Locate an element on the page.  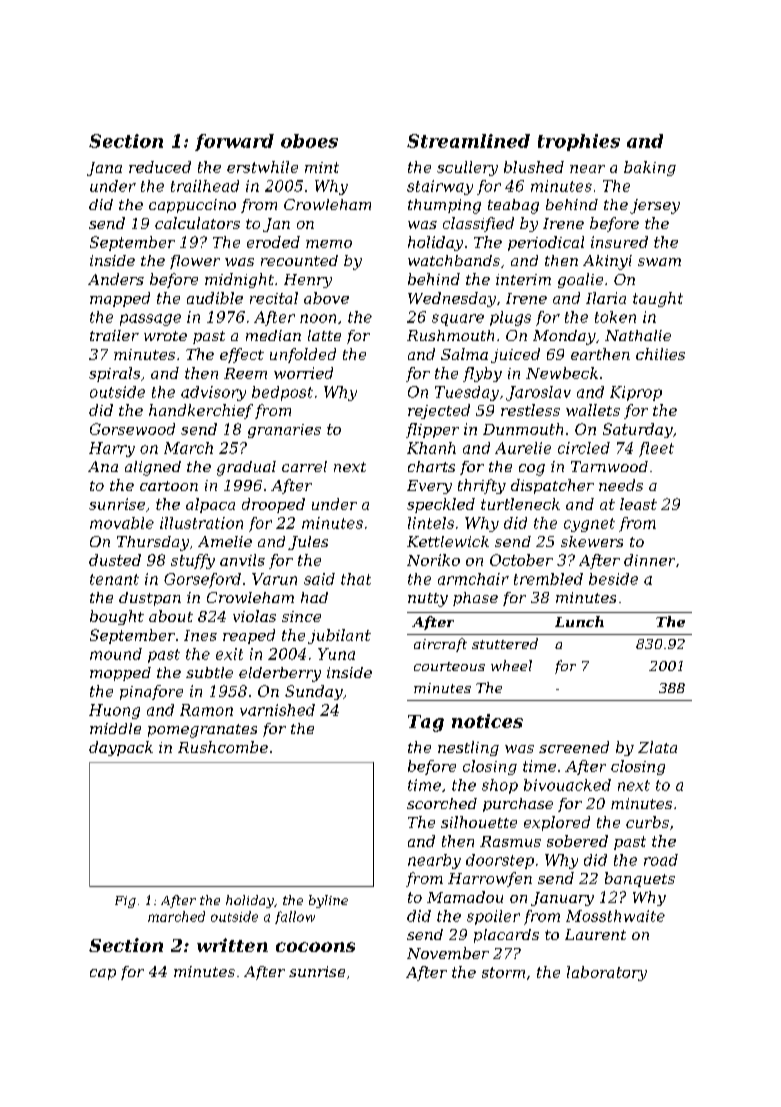
fallow is located at coordinates (295, 917).
